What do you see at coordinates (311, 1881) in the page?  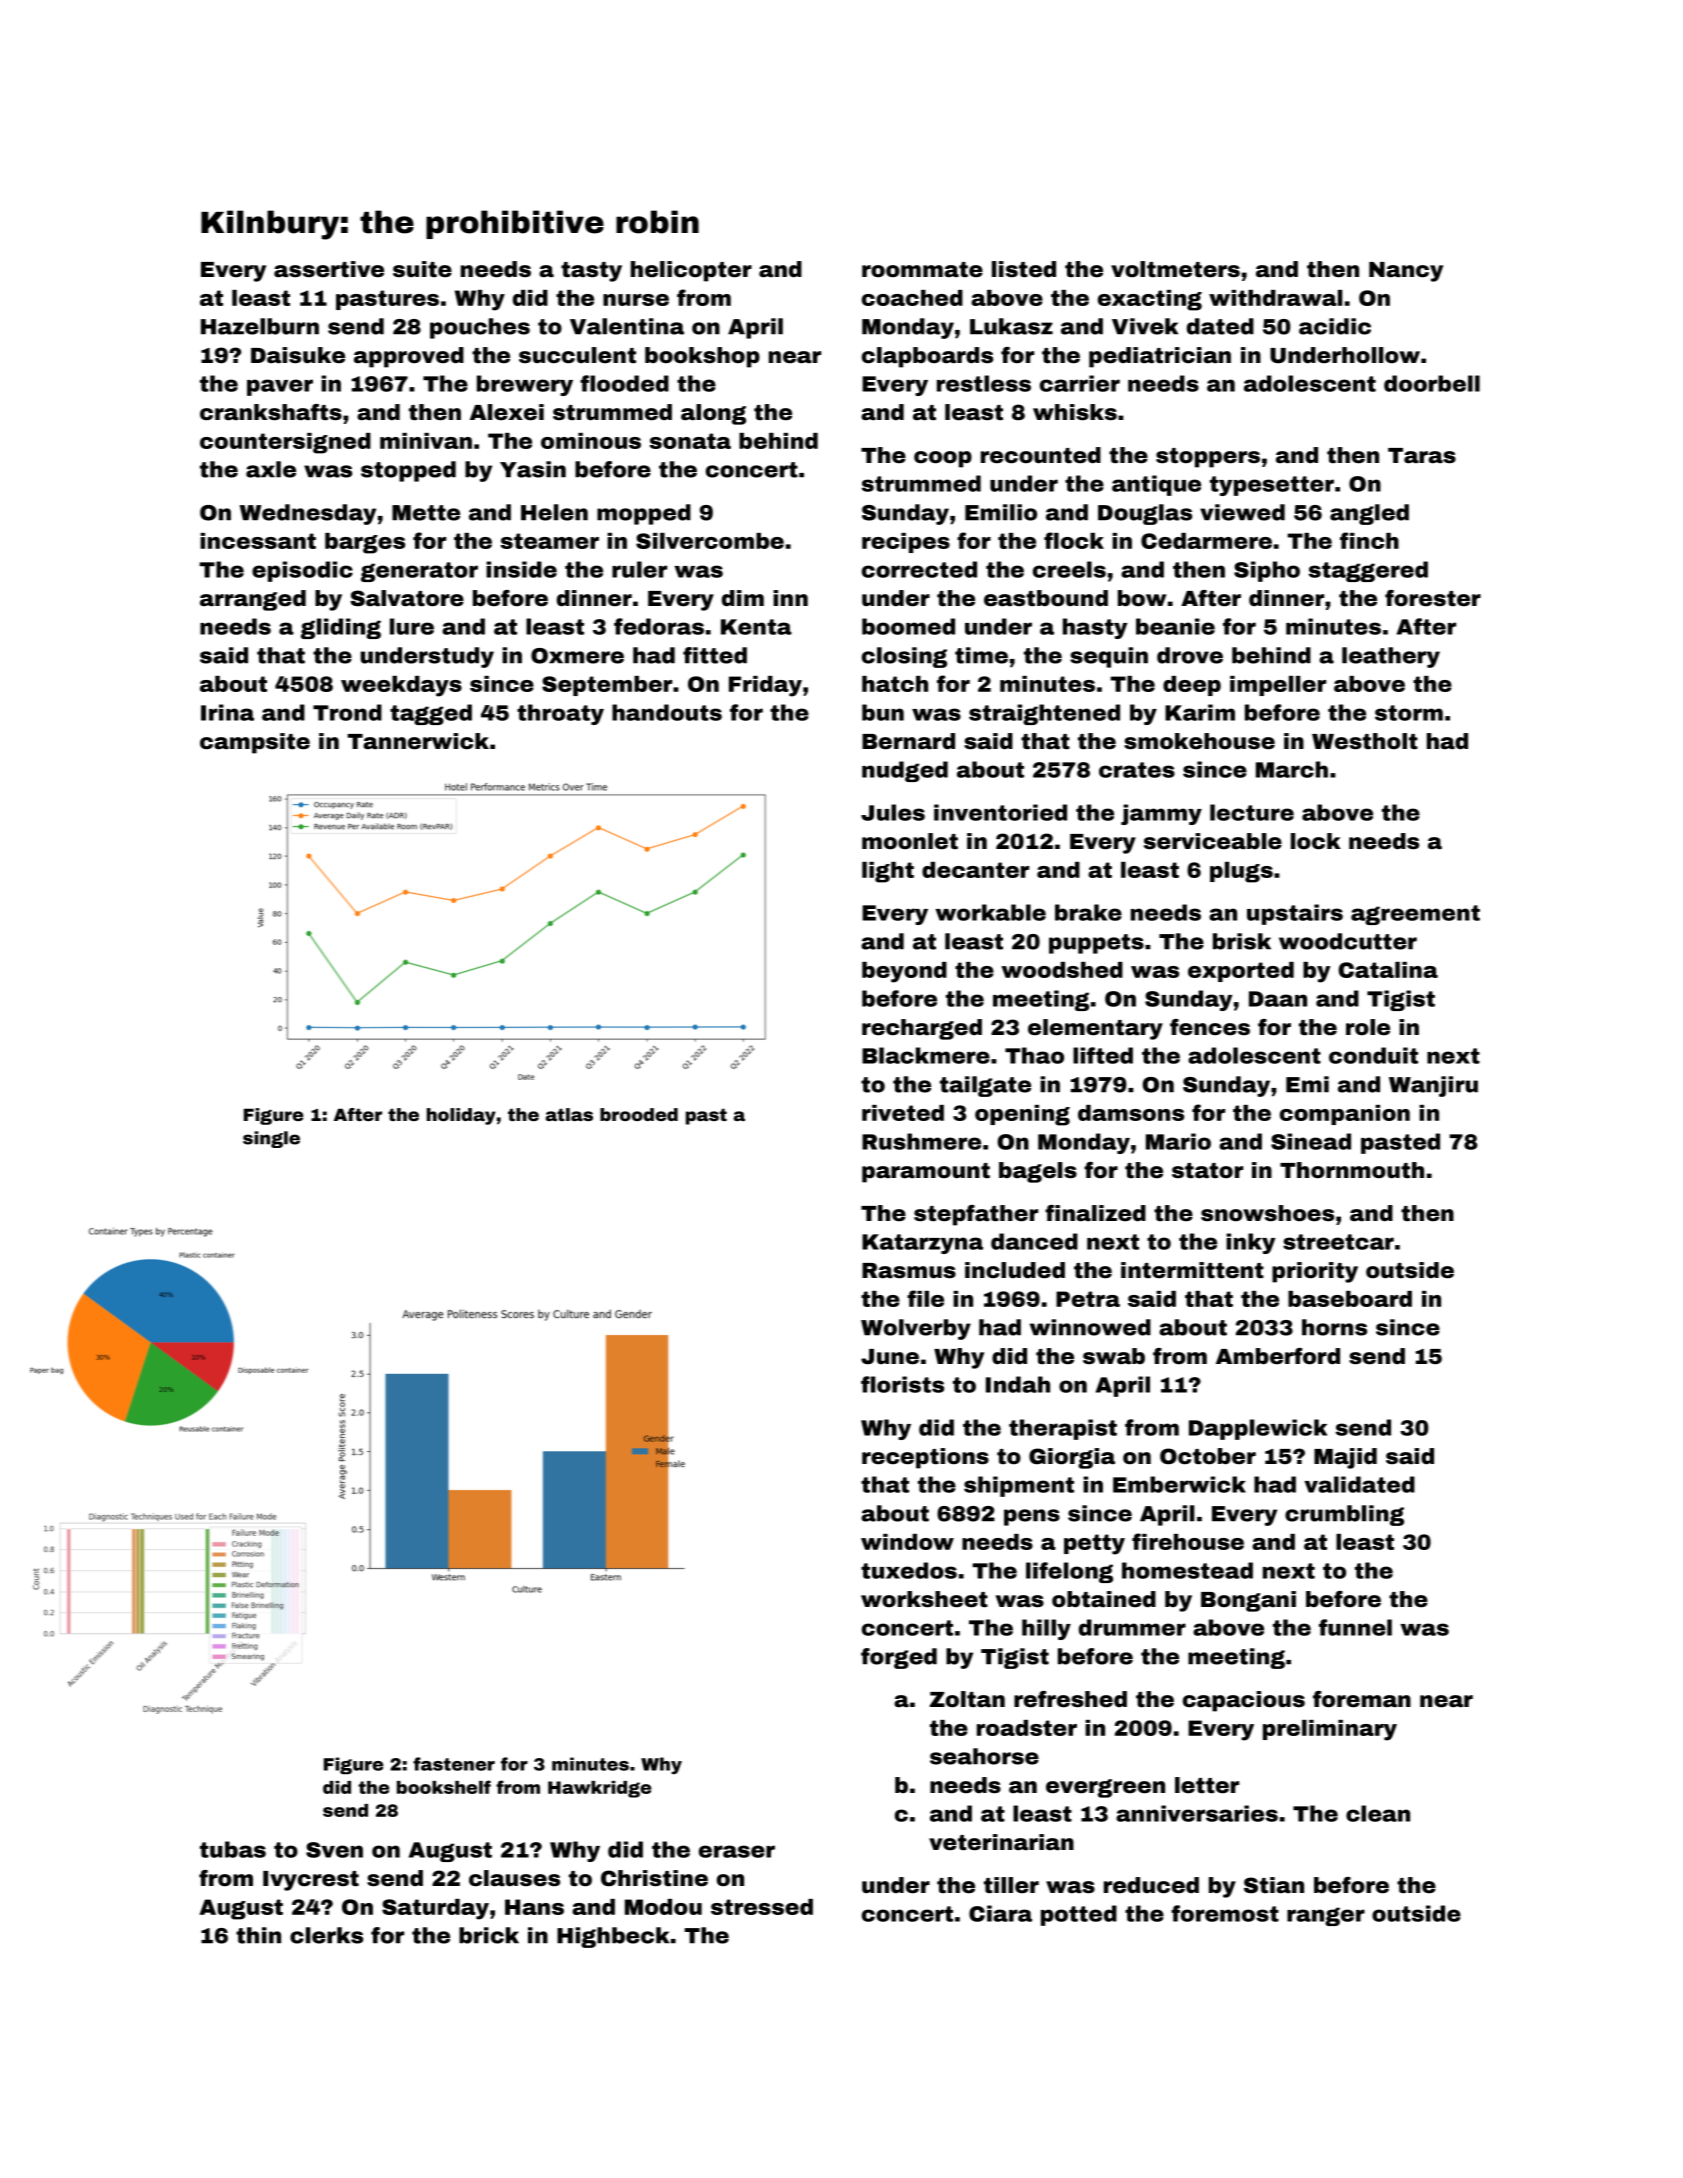 I see `Ivycrest` at bounding box center [311, 1881].
